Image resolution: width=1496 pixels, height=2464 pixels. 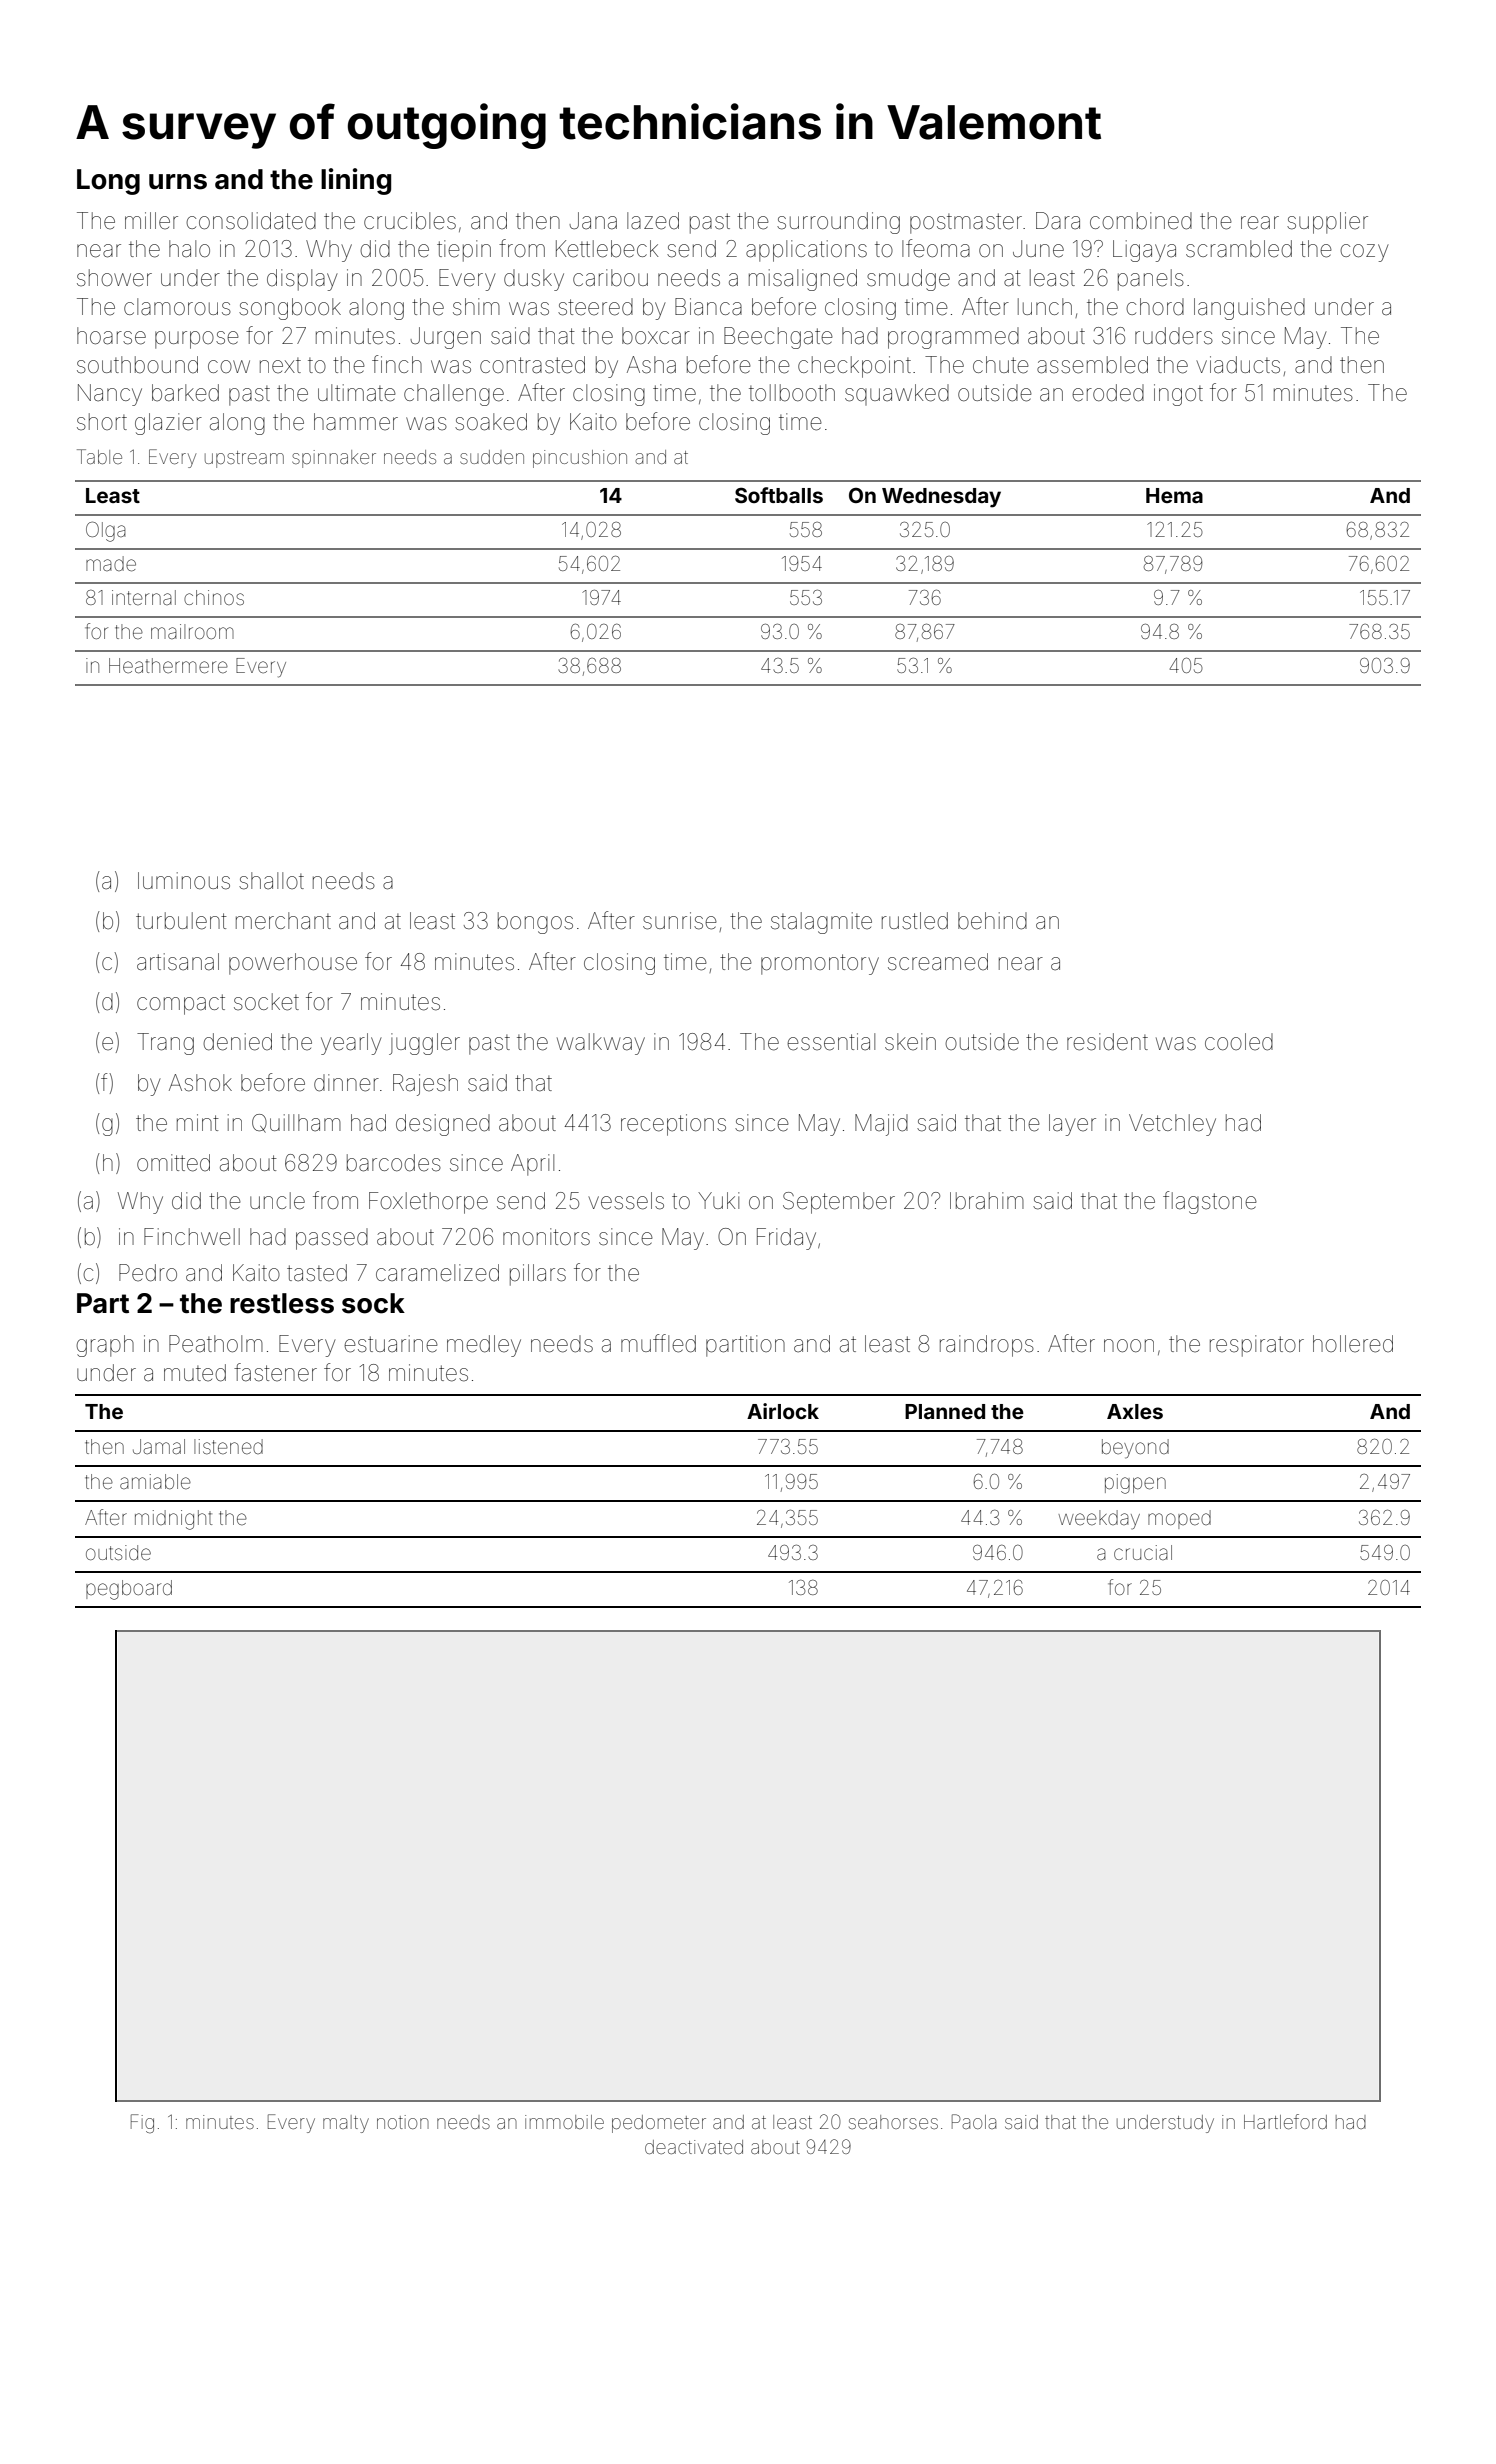 What do you see at coordinates (680, 921) in the image?
I see `sunrise` at bounding box center [680, 921].
